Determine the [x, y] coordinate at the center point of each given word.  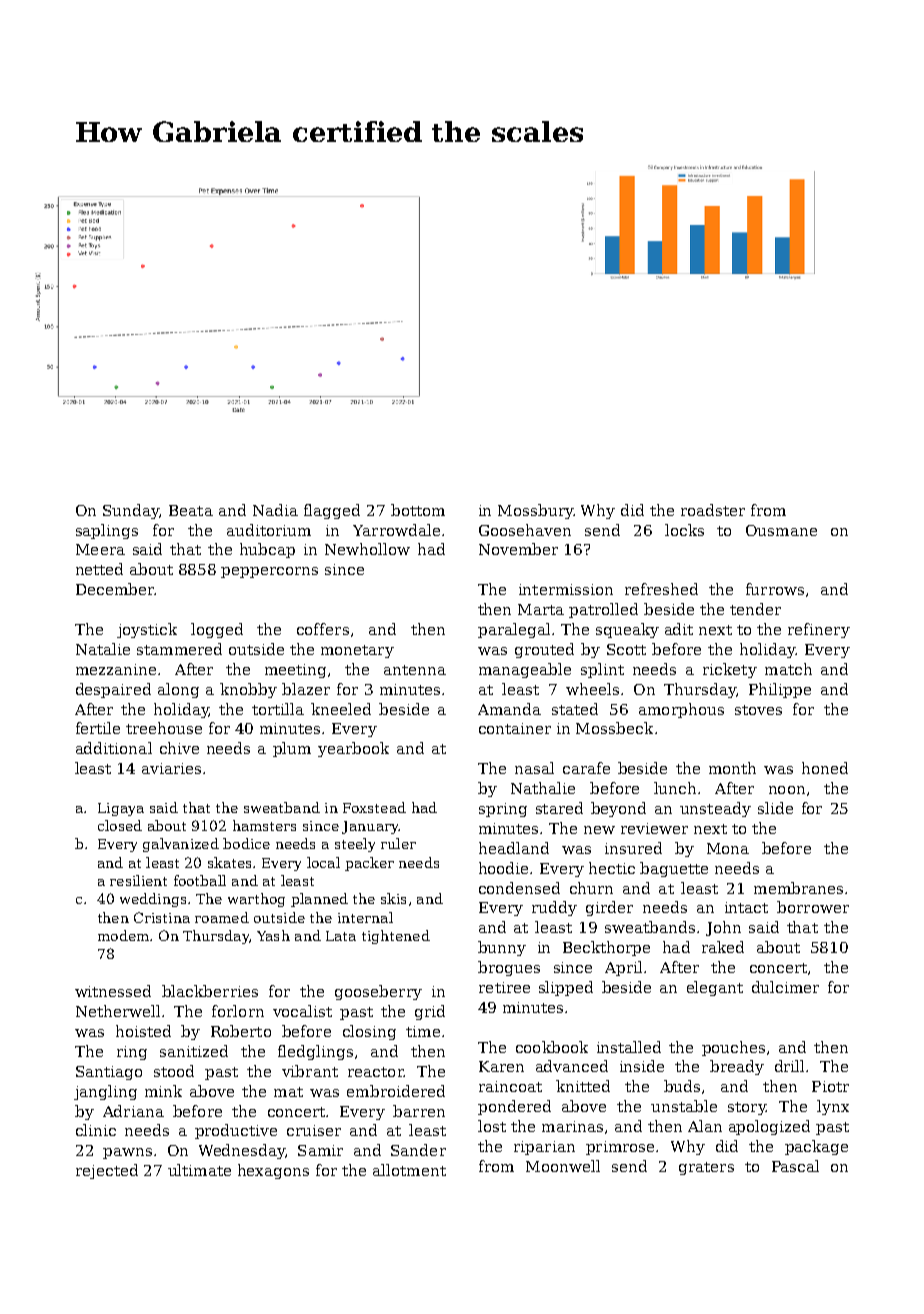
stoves [758, 710]
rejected [107, 1171]
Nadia [275, 510]
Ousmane [781, 530]
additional [114, 748]
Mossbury [535, 511]
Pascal [795, 1166]
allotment [409, 1170]
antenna [415, 670]
